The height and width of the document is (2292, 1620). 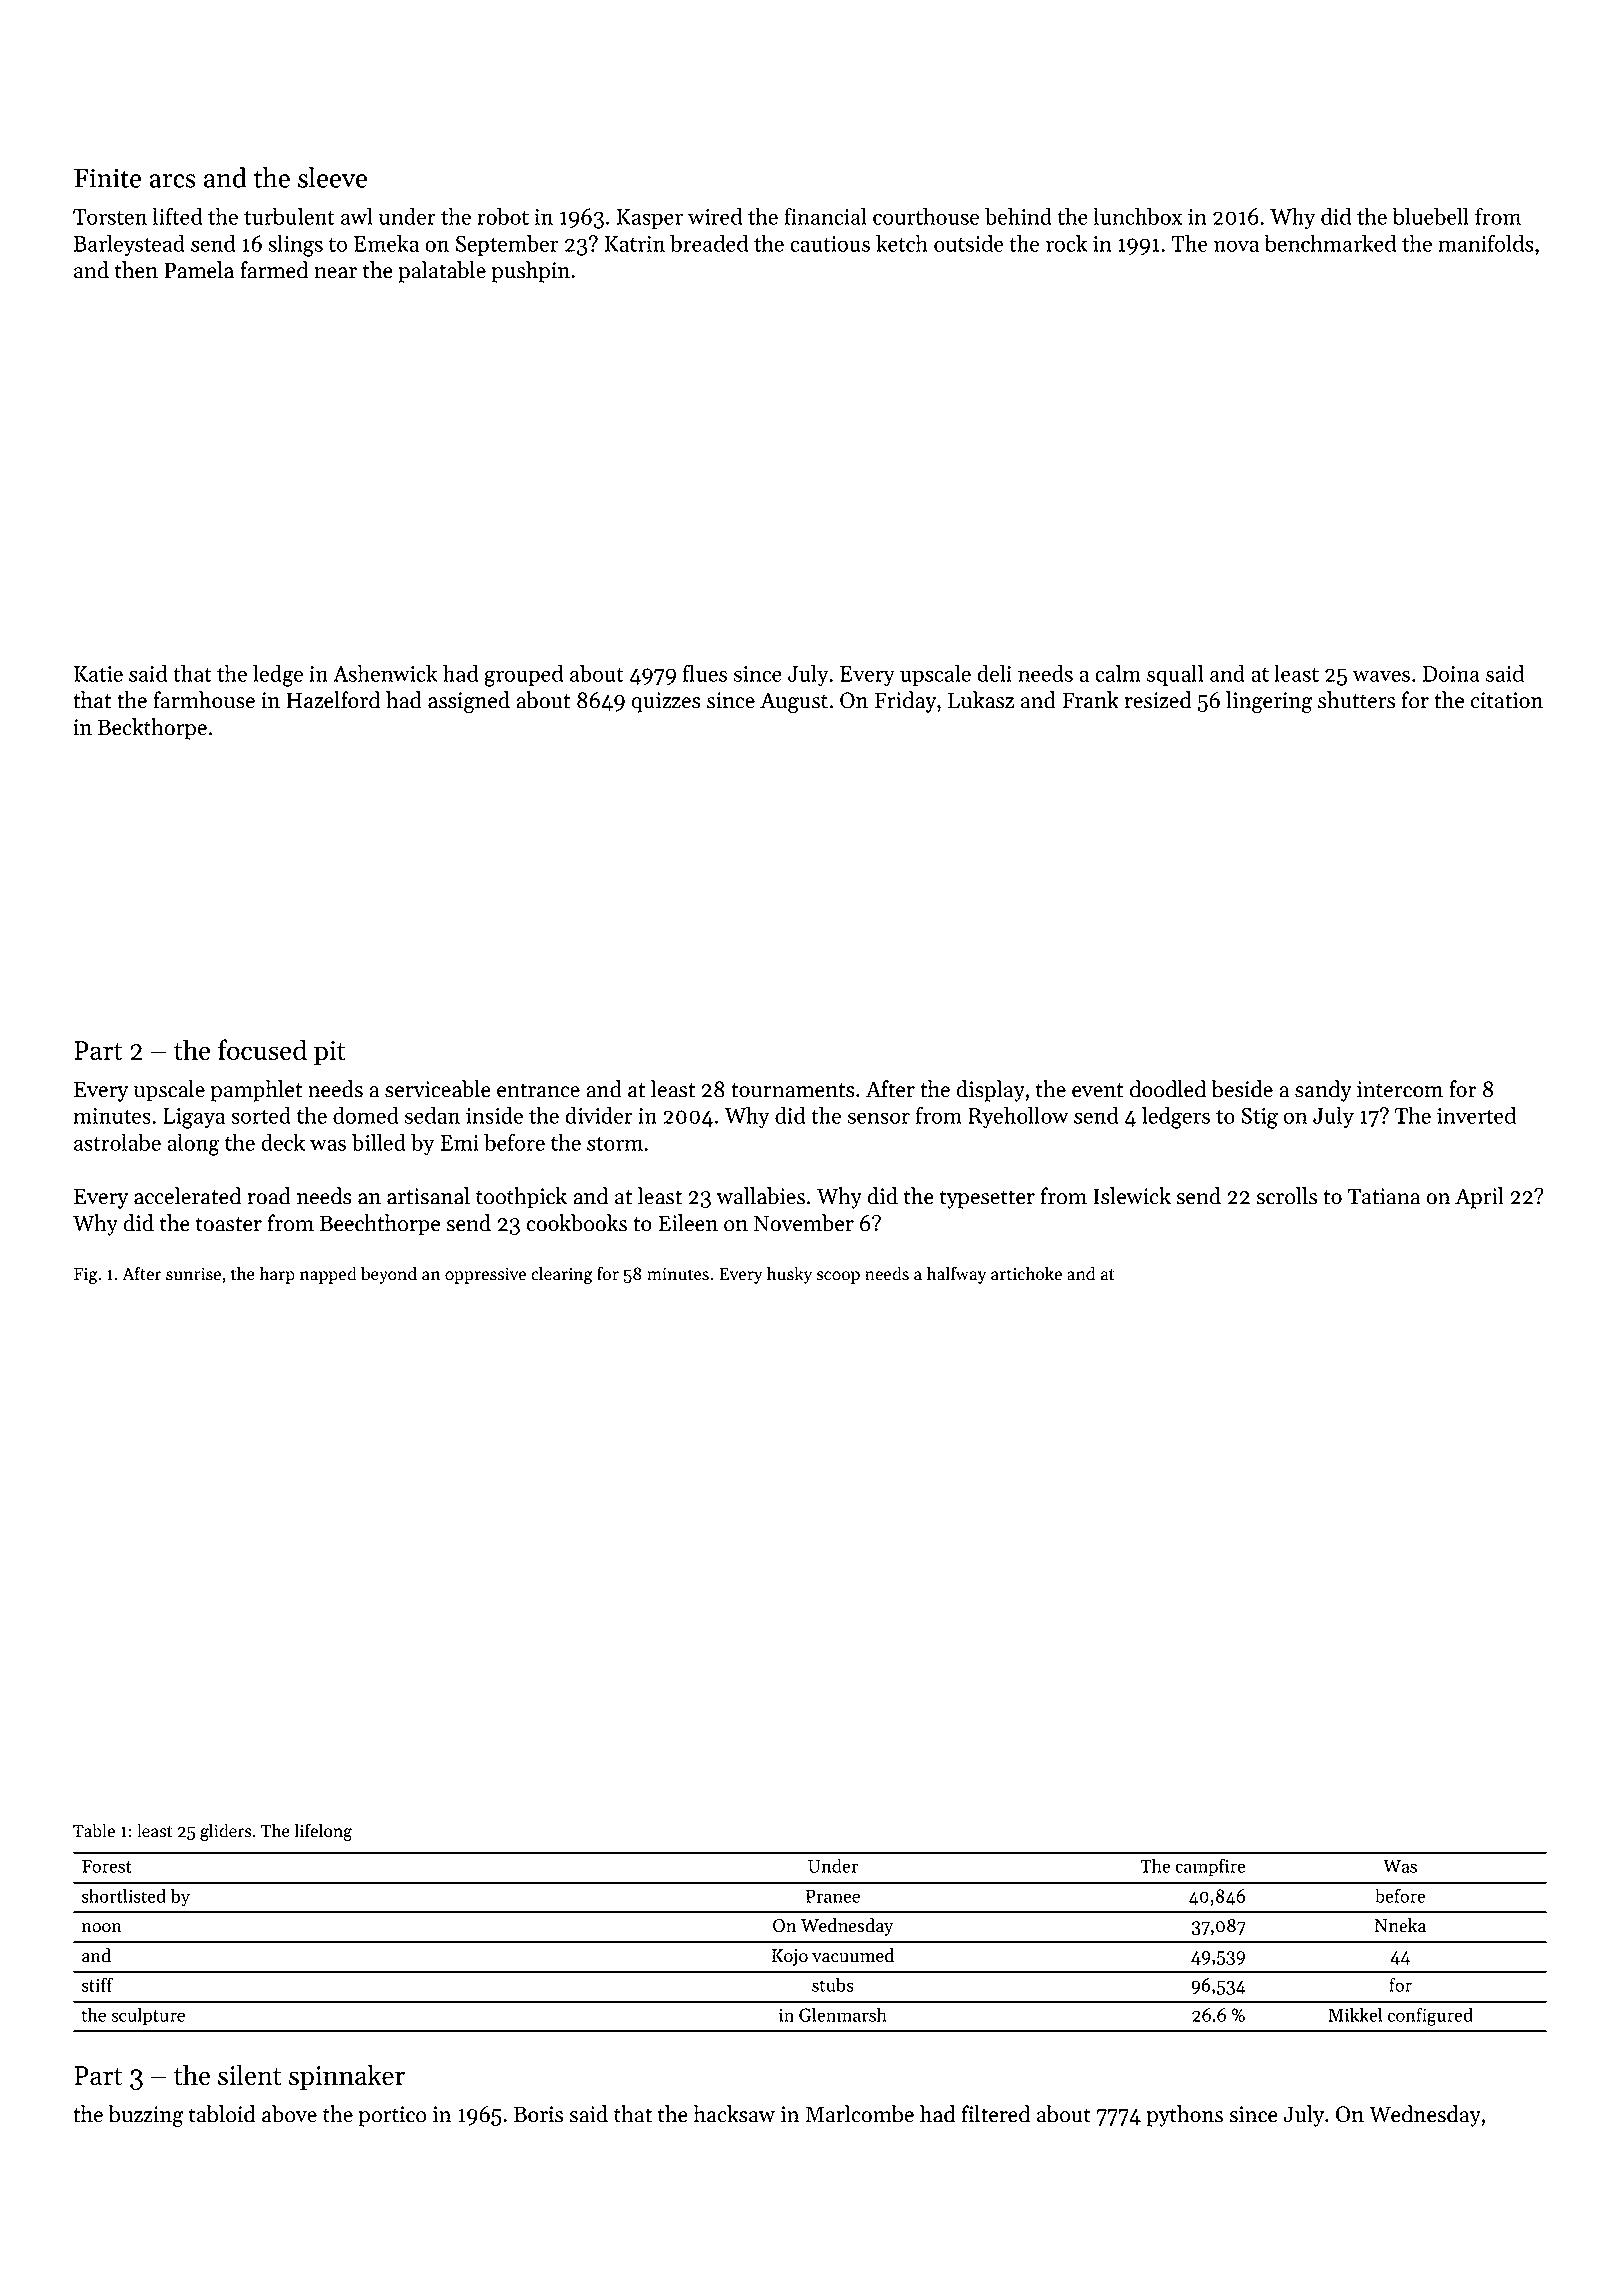 What do you see at coordinates (1486, 243) in the document?
I see `manifolds` at bounding box center [1486, 243].
